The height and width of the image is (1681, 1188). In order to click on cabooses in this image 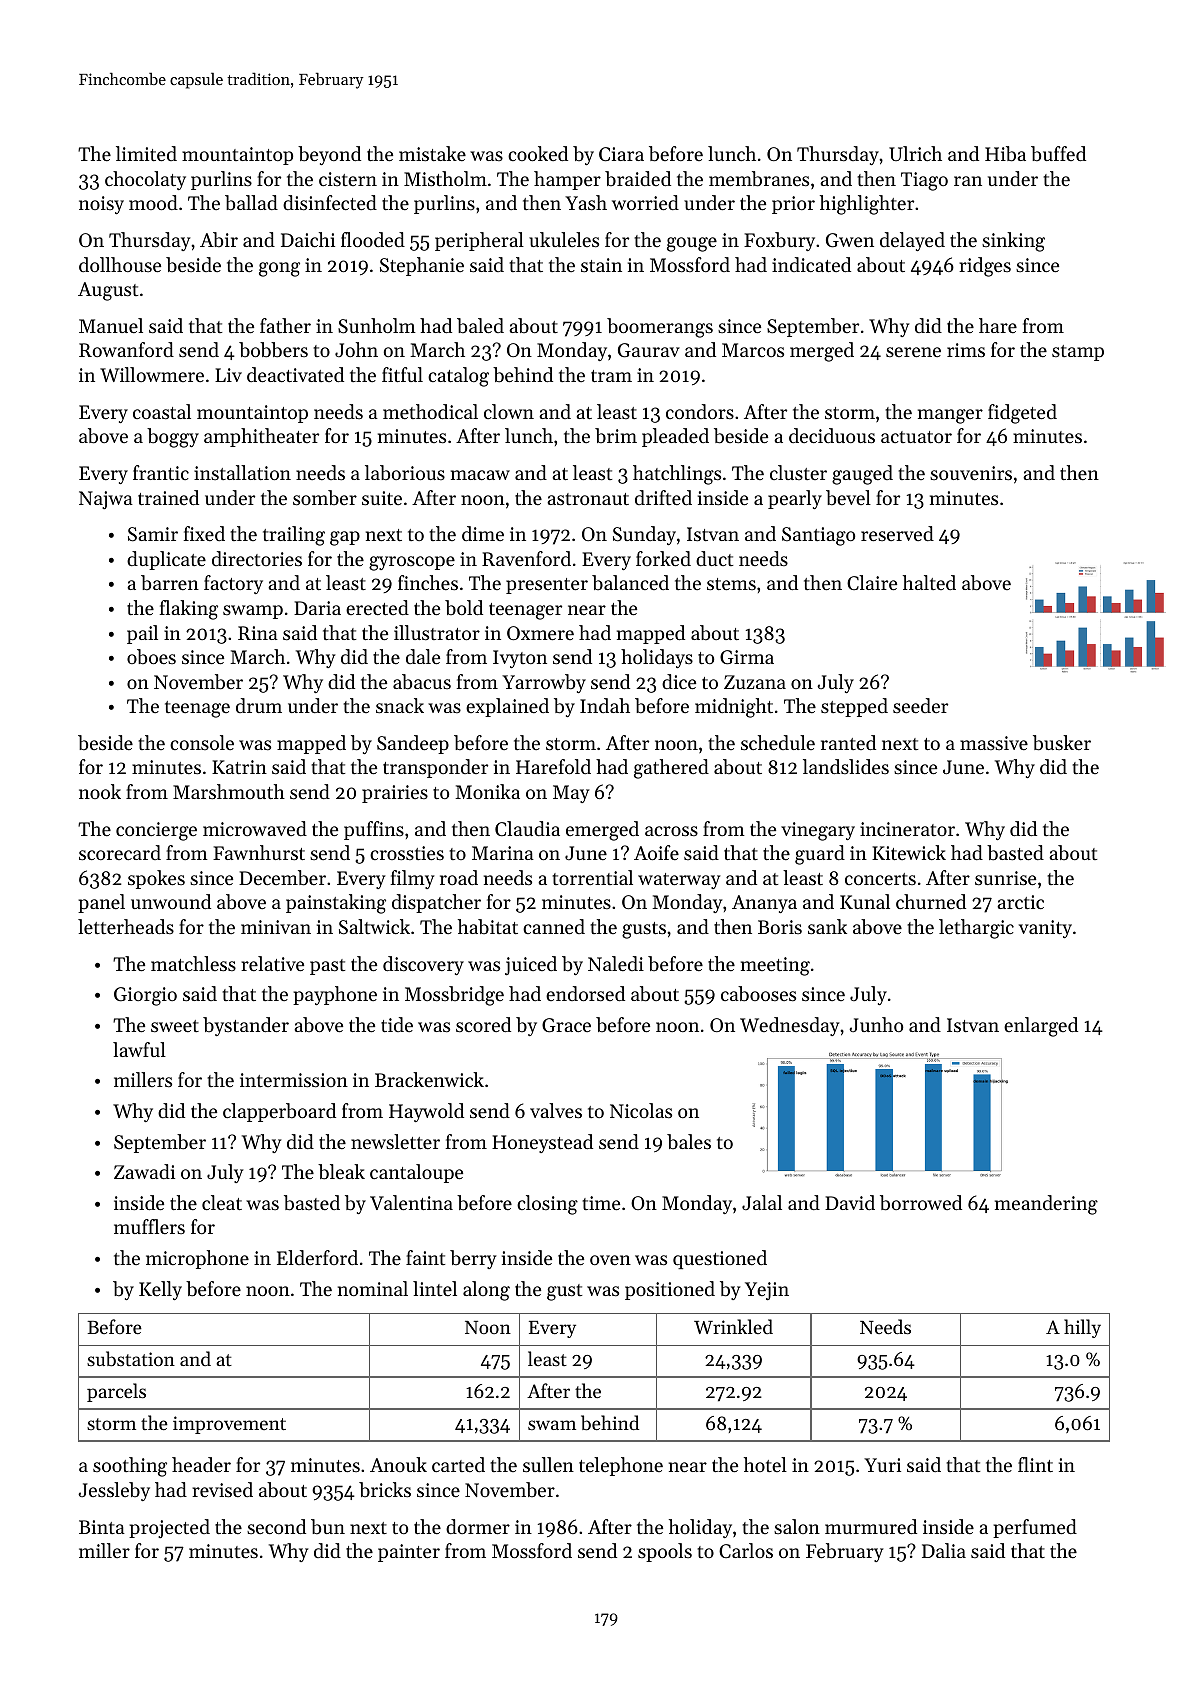, I will do `click(758, 994)`.
